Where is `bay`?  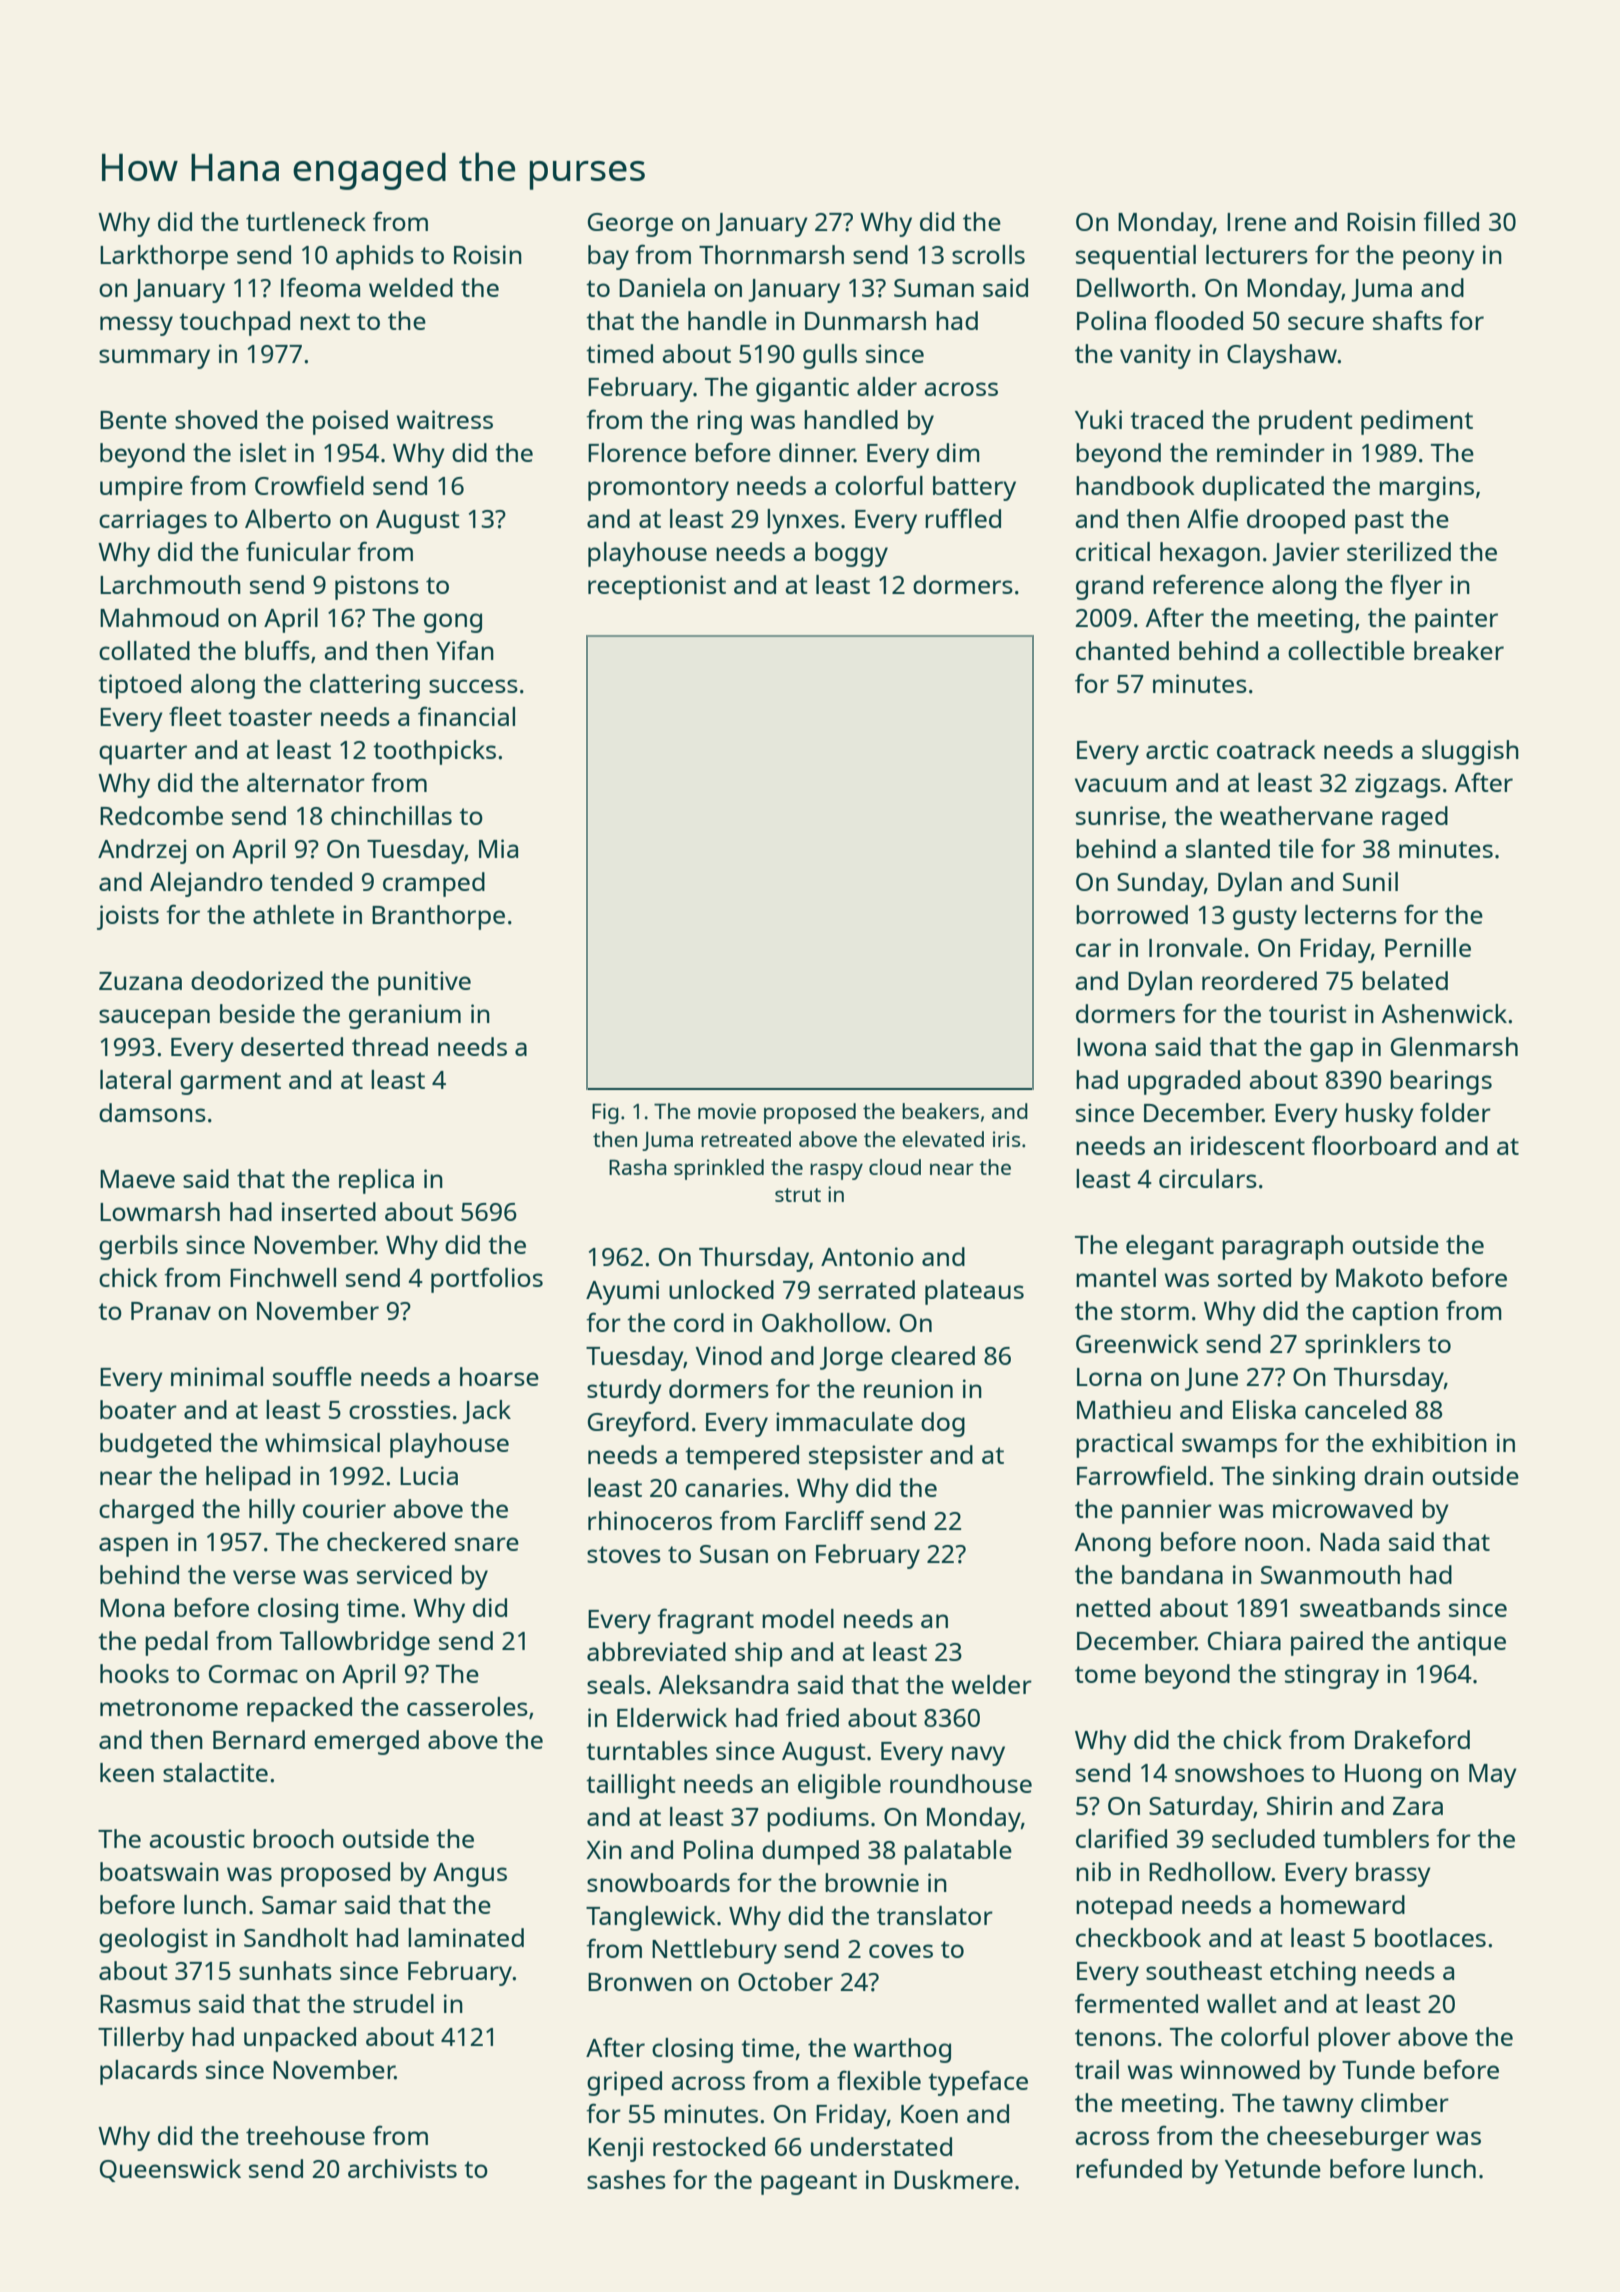 bay is located at coordinates (608, 257).
